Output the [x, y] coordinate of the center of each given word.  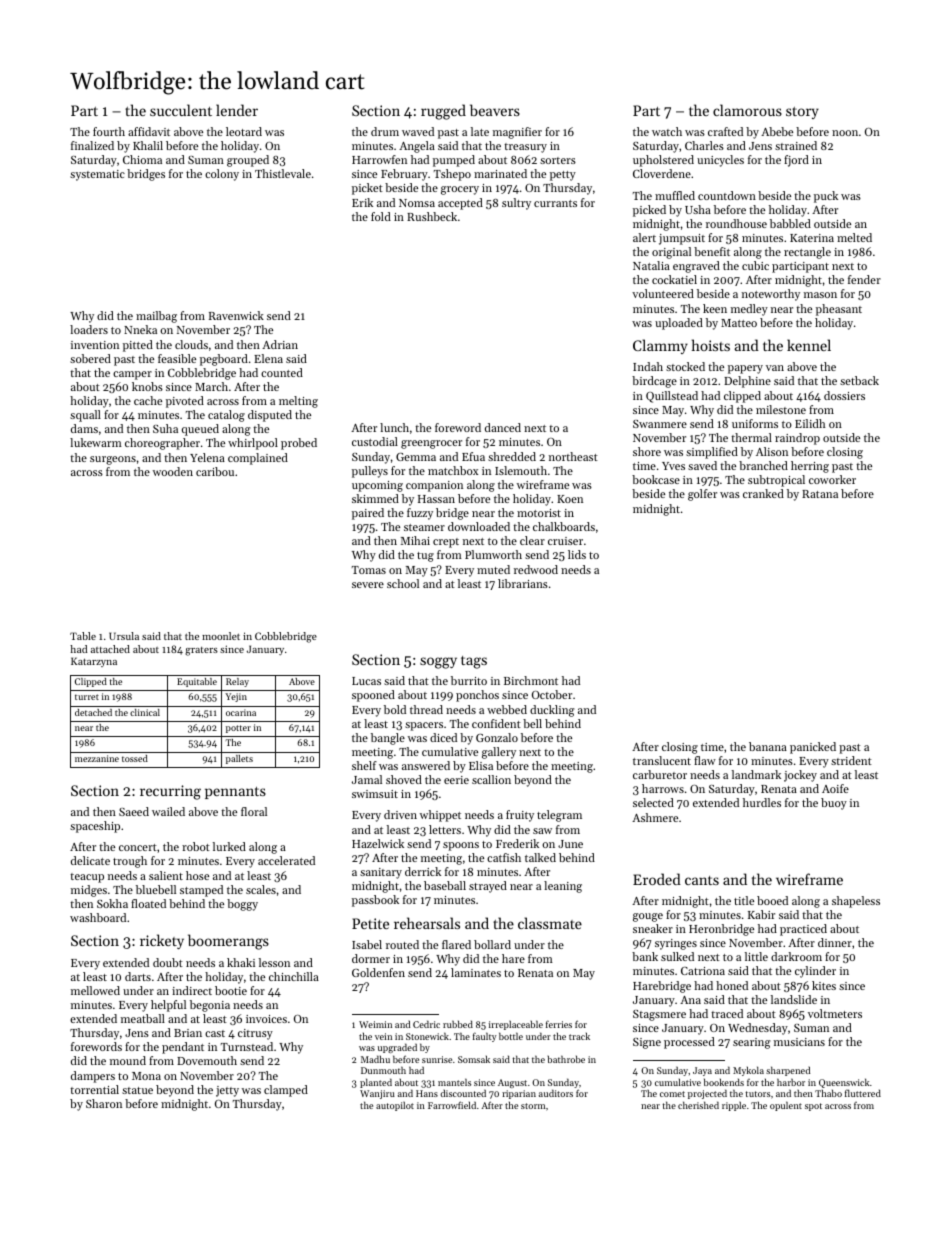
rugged [443, 112]
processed [689, 1043]
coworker [832, 479]
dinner [835, 942]
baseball [445, 885]
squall [85, 416]
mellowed [95, 990]
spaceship [95, 827]
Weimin [375, 1024]
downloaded [479, 526]
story [802, 113]
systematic [97, 175]
